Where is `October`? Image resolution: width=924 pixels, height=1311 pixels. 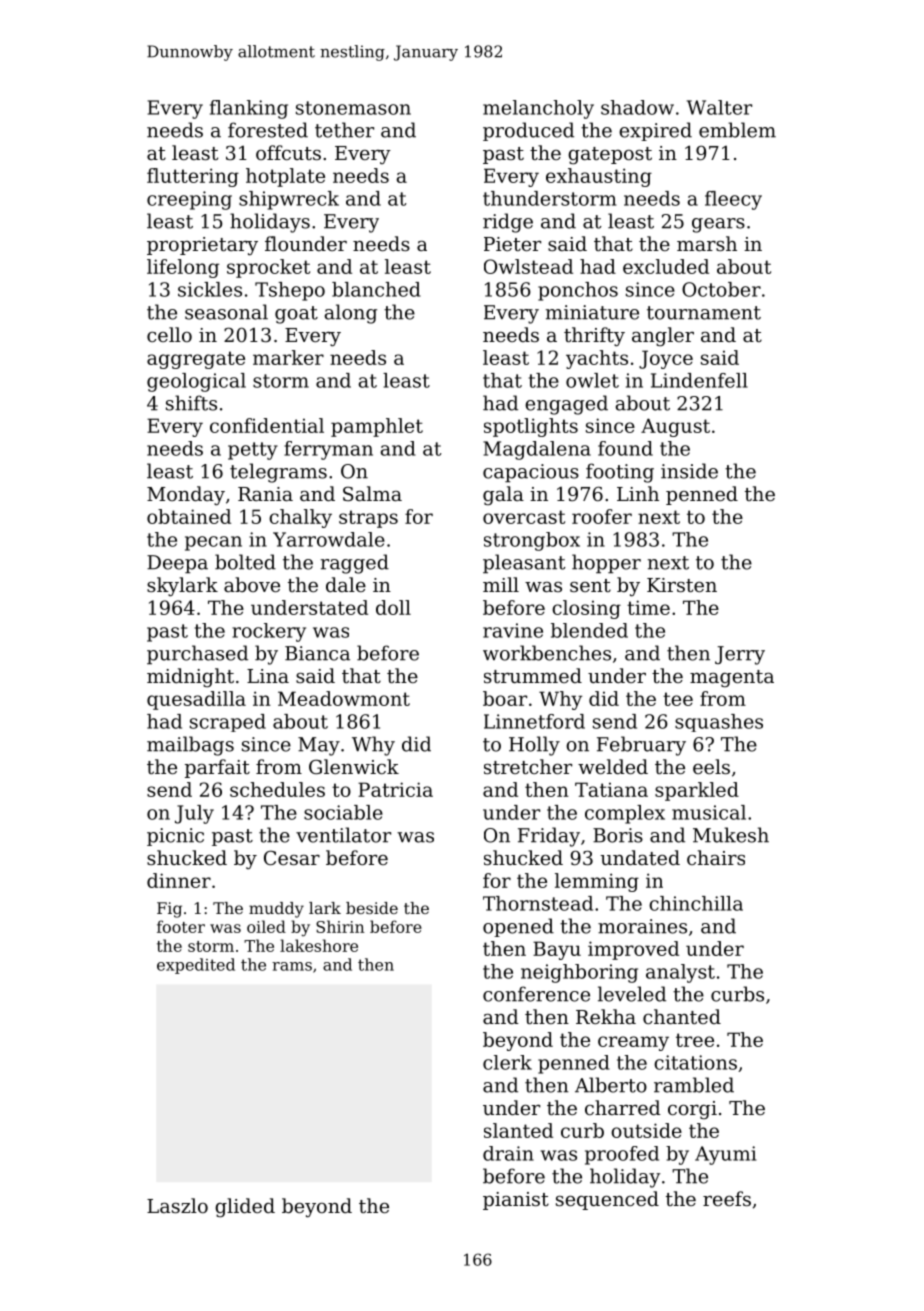 October is located at coordinates (721, 289).
